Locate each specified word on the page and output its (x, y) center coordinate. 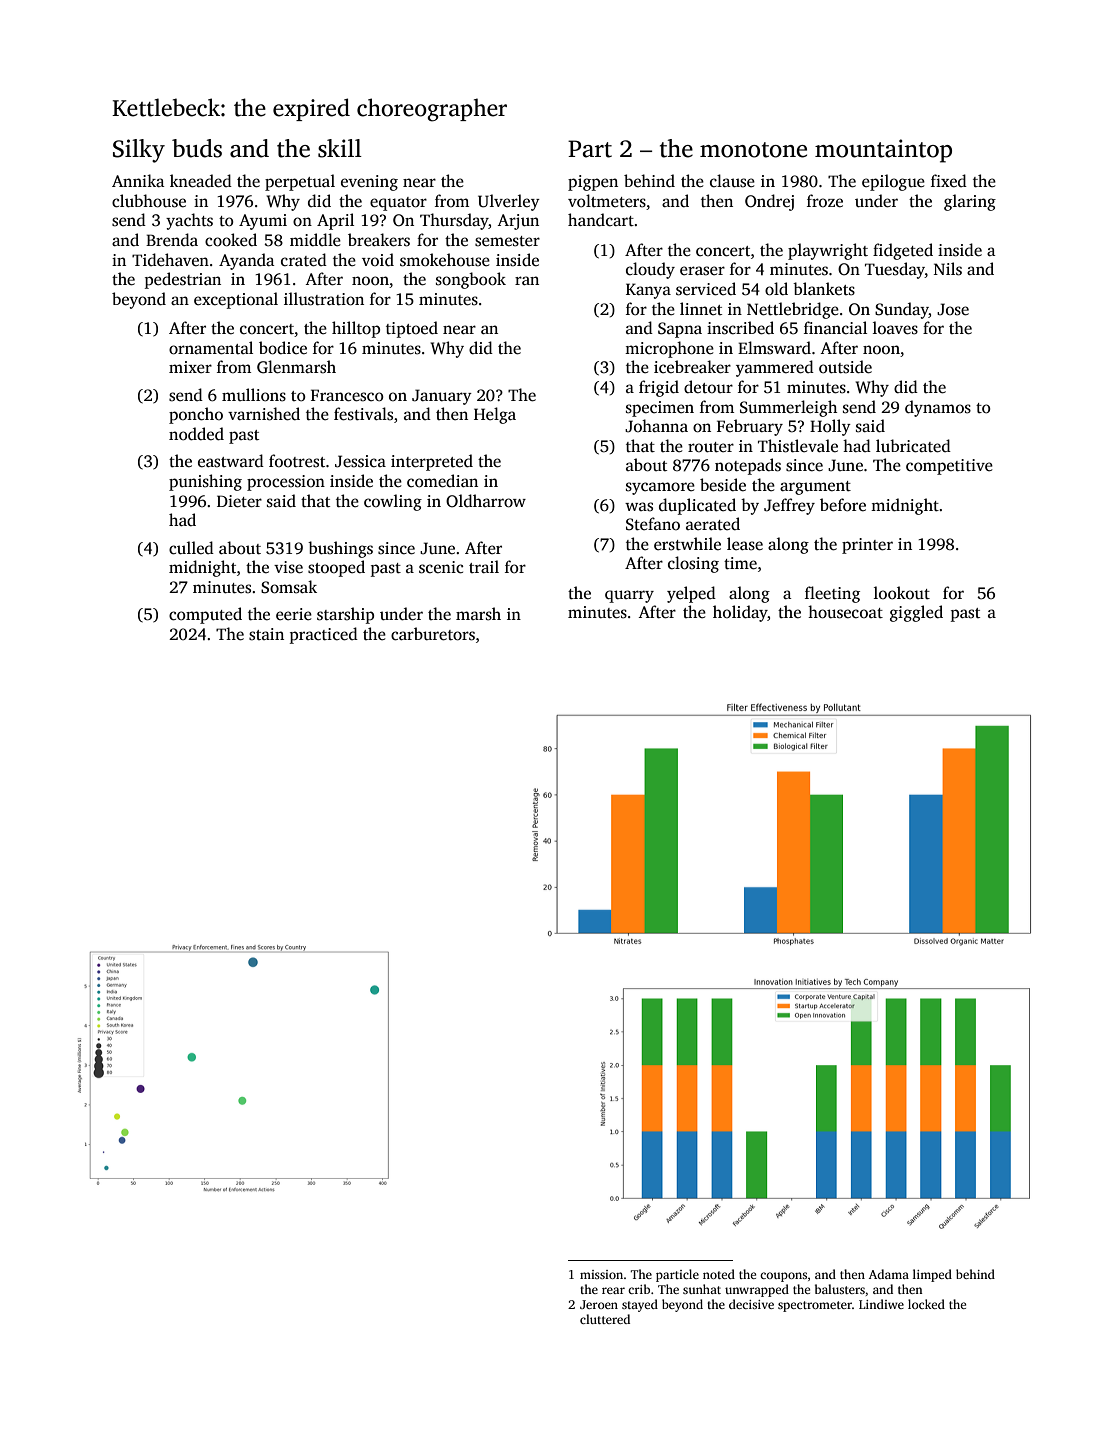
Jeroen (599, 1304)
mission (601, 1274)
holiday (740, 613)
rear (613, 1290)
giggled (916, 613)
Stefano (653, 524)
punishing (205, 482)
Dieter (239, 501)
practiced (324, 635)
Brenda (172, 239)
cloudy (650, 270)
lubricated (913, 446)
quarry (629, 596)
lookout (902, 593)
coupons (783, 1277)
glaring (970, 202)
